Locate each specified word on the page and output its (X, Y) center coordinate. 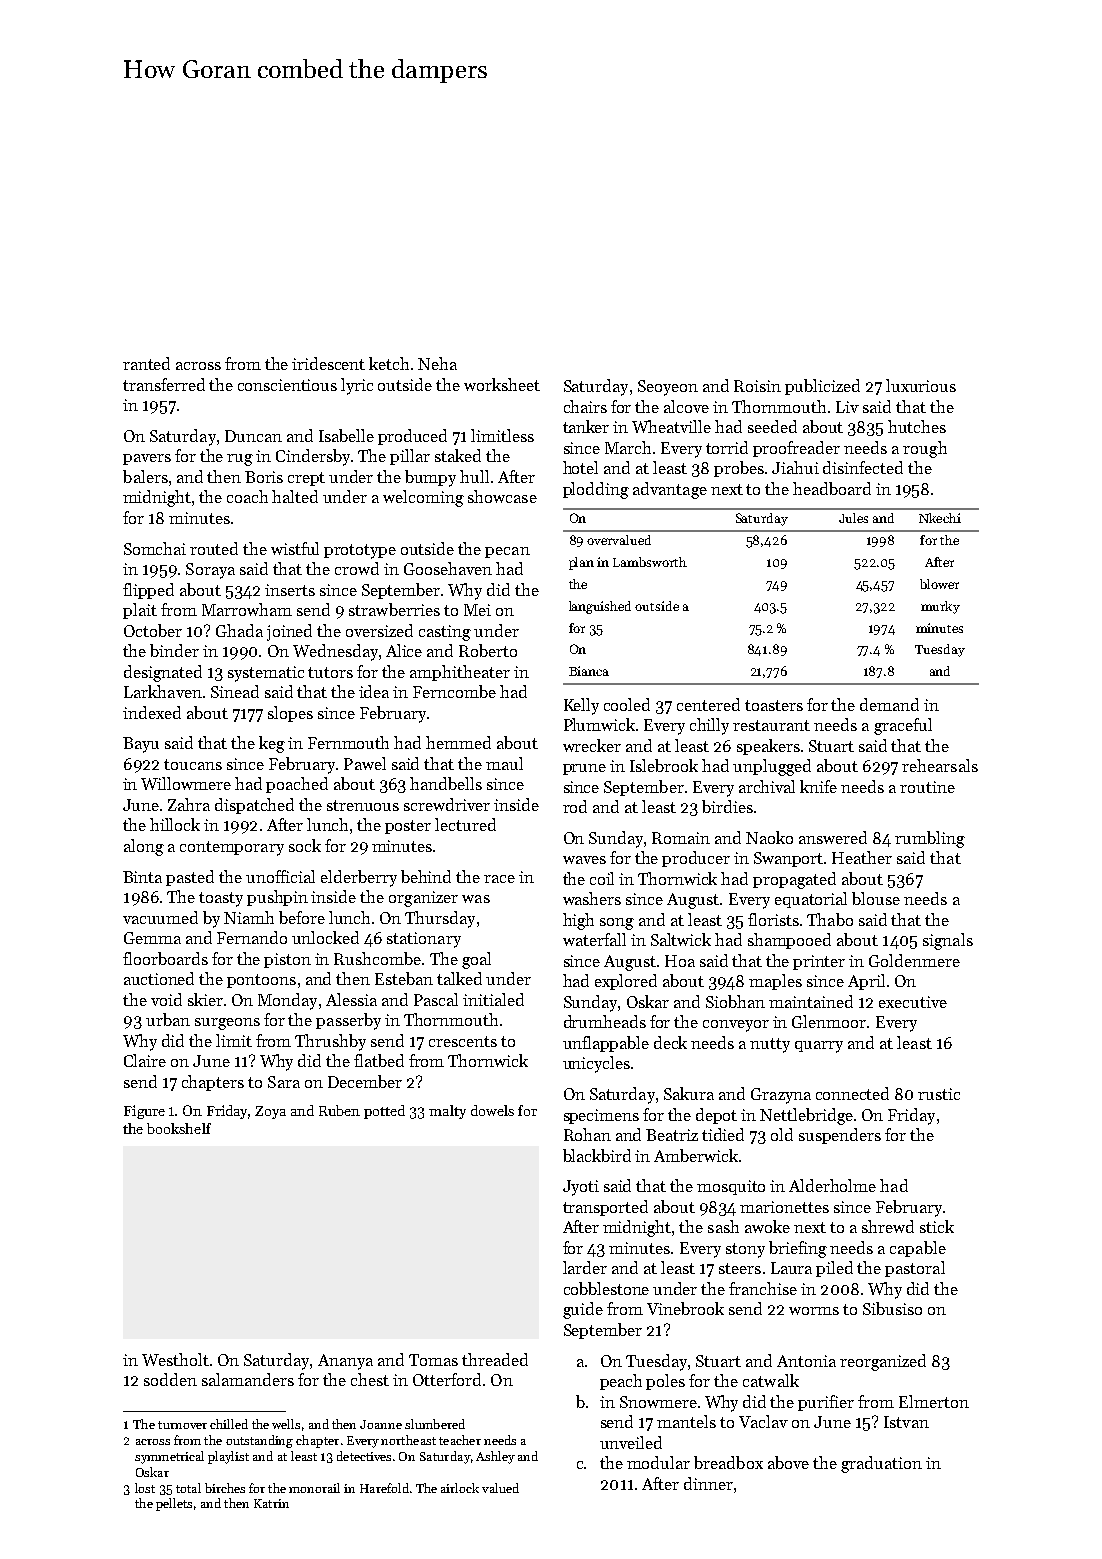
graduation (881, 1464)
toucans (193, 764)
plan (581, 563)
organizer (423, 899)
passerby (348, 1021)
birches (225, 1488)
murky (940, 607)
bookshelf (179, 1128)
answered (833, 837)
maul (504, 763)
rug (240, 460)
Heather (862, 857)
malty (447, 1112)
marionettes (784, 1207)
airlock (460, 1488)
